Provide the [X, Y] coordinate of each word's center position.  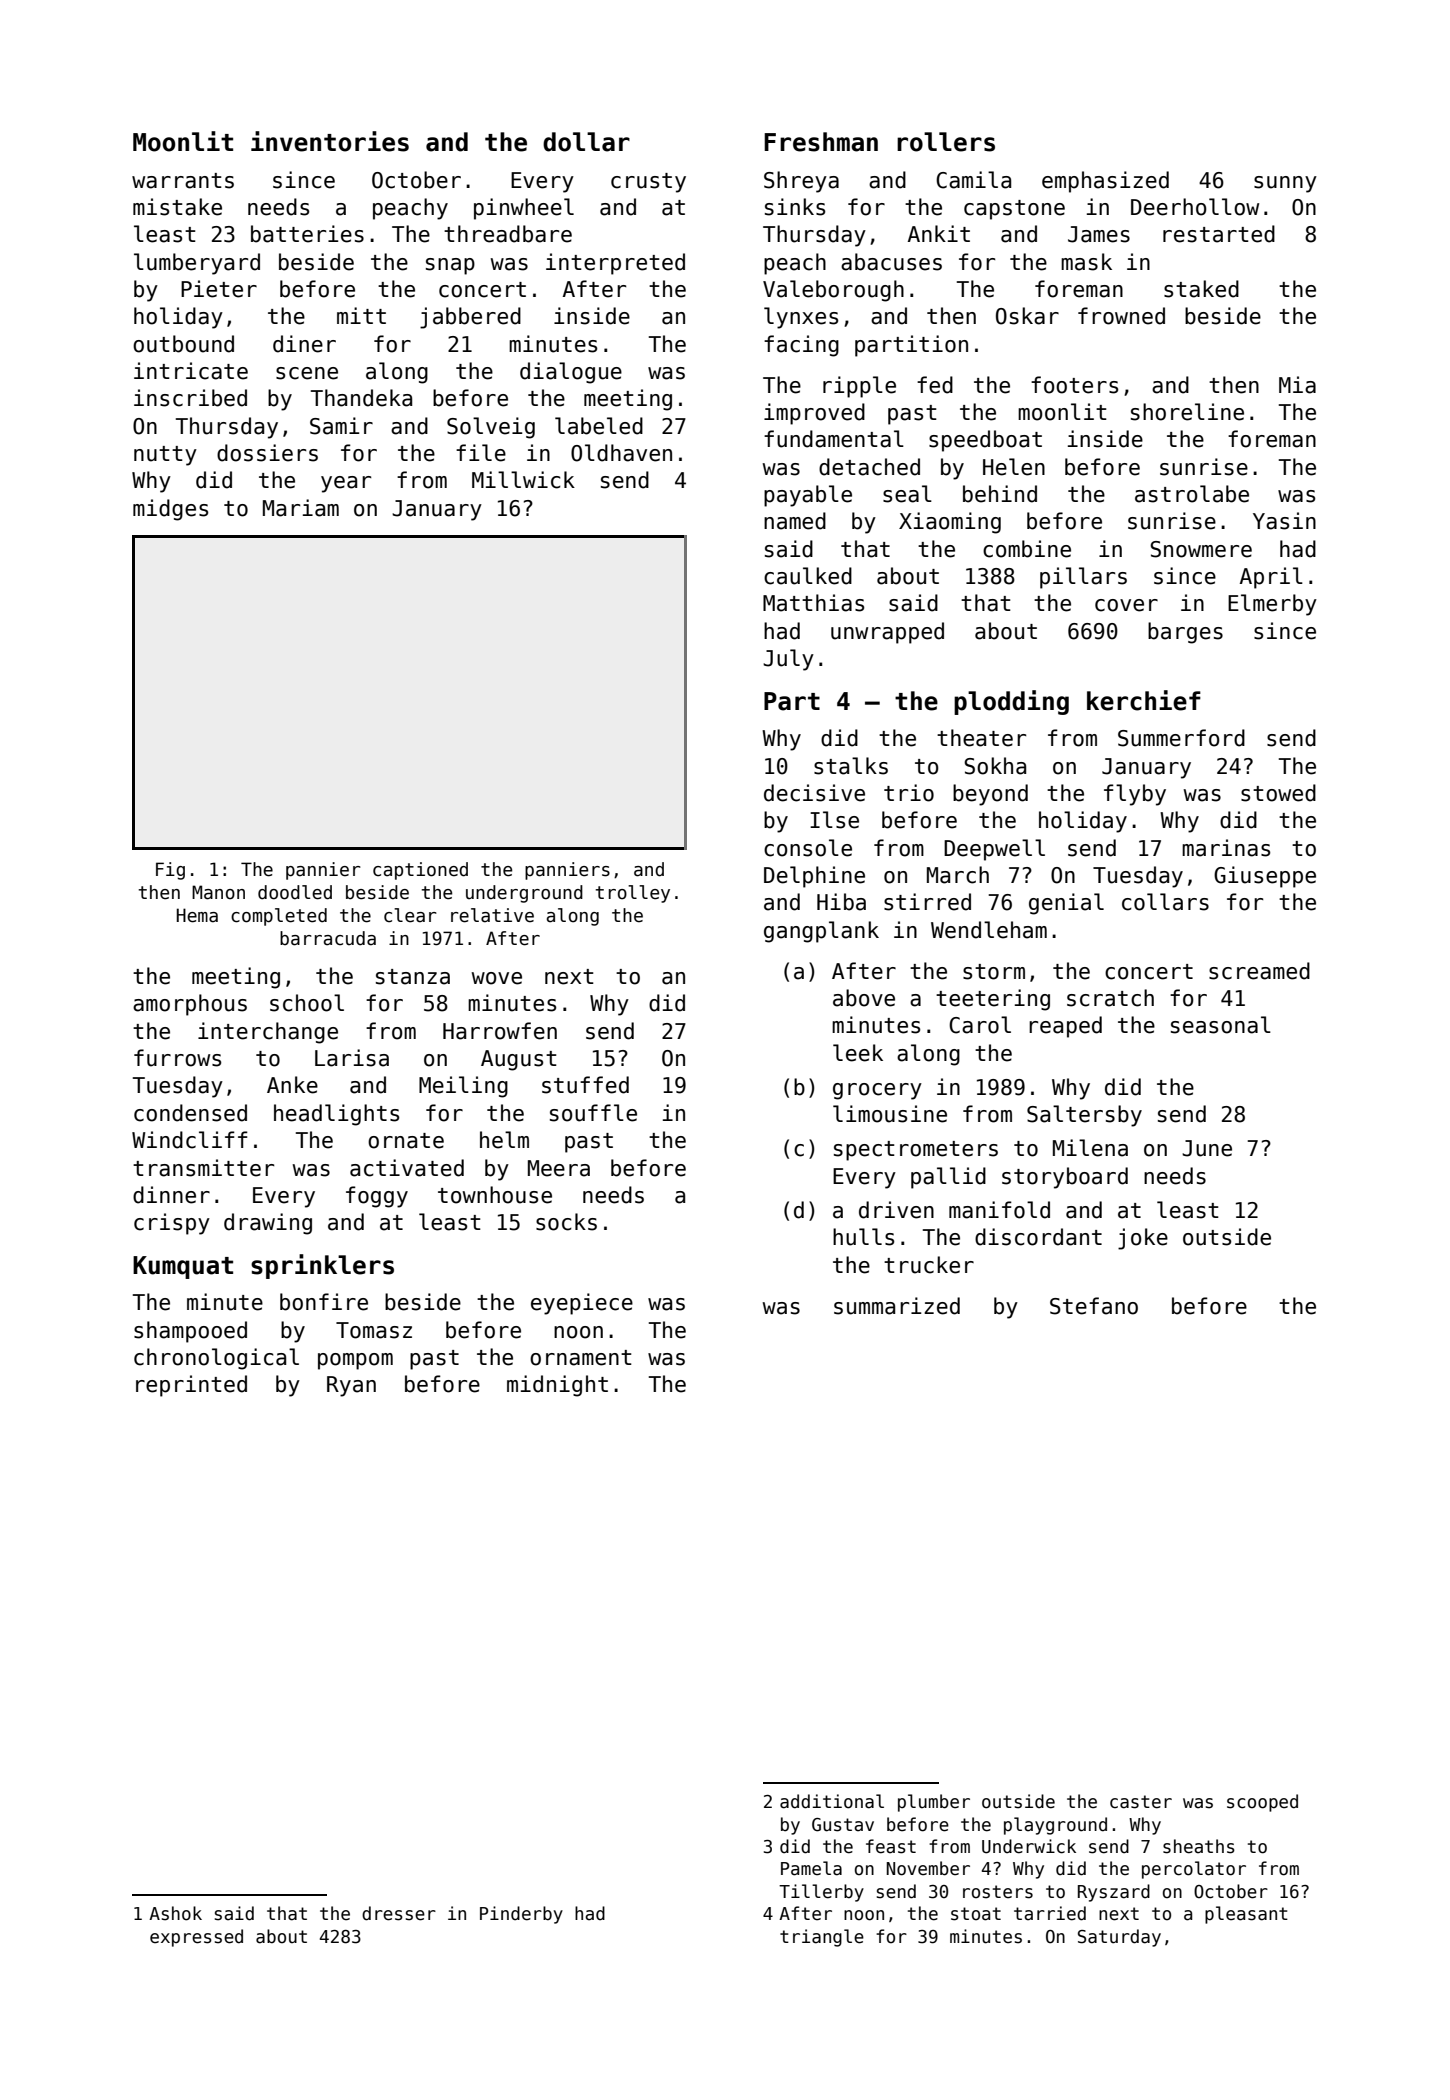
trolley [633, 894]
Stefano [1094, 1306]
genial [1066, 904]
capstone [1014, 210]
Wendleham [989, 930]
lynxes [801, 318]
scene [307, 373]
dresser [399, 1913]
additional [832, 1801]
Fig [170, 871]
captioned [420, 871]
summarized [897, 1306]
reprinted [191, 1386]
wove [497, 978]
